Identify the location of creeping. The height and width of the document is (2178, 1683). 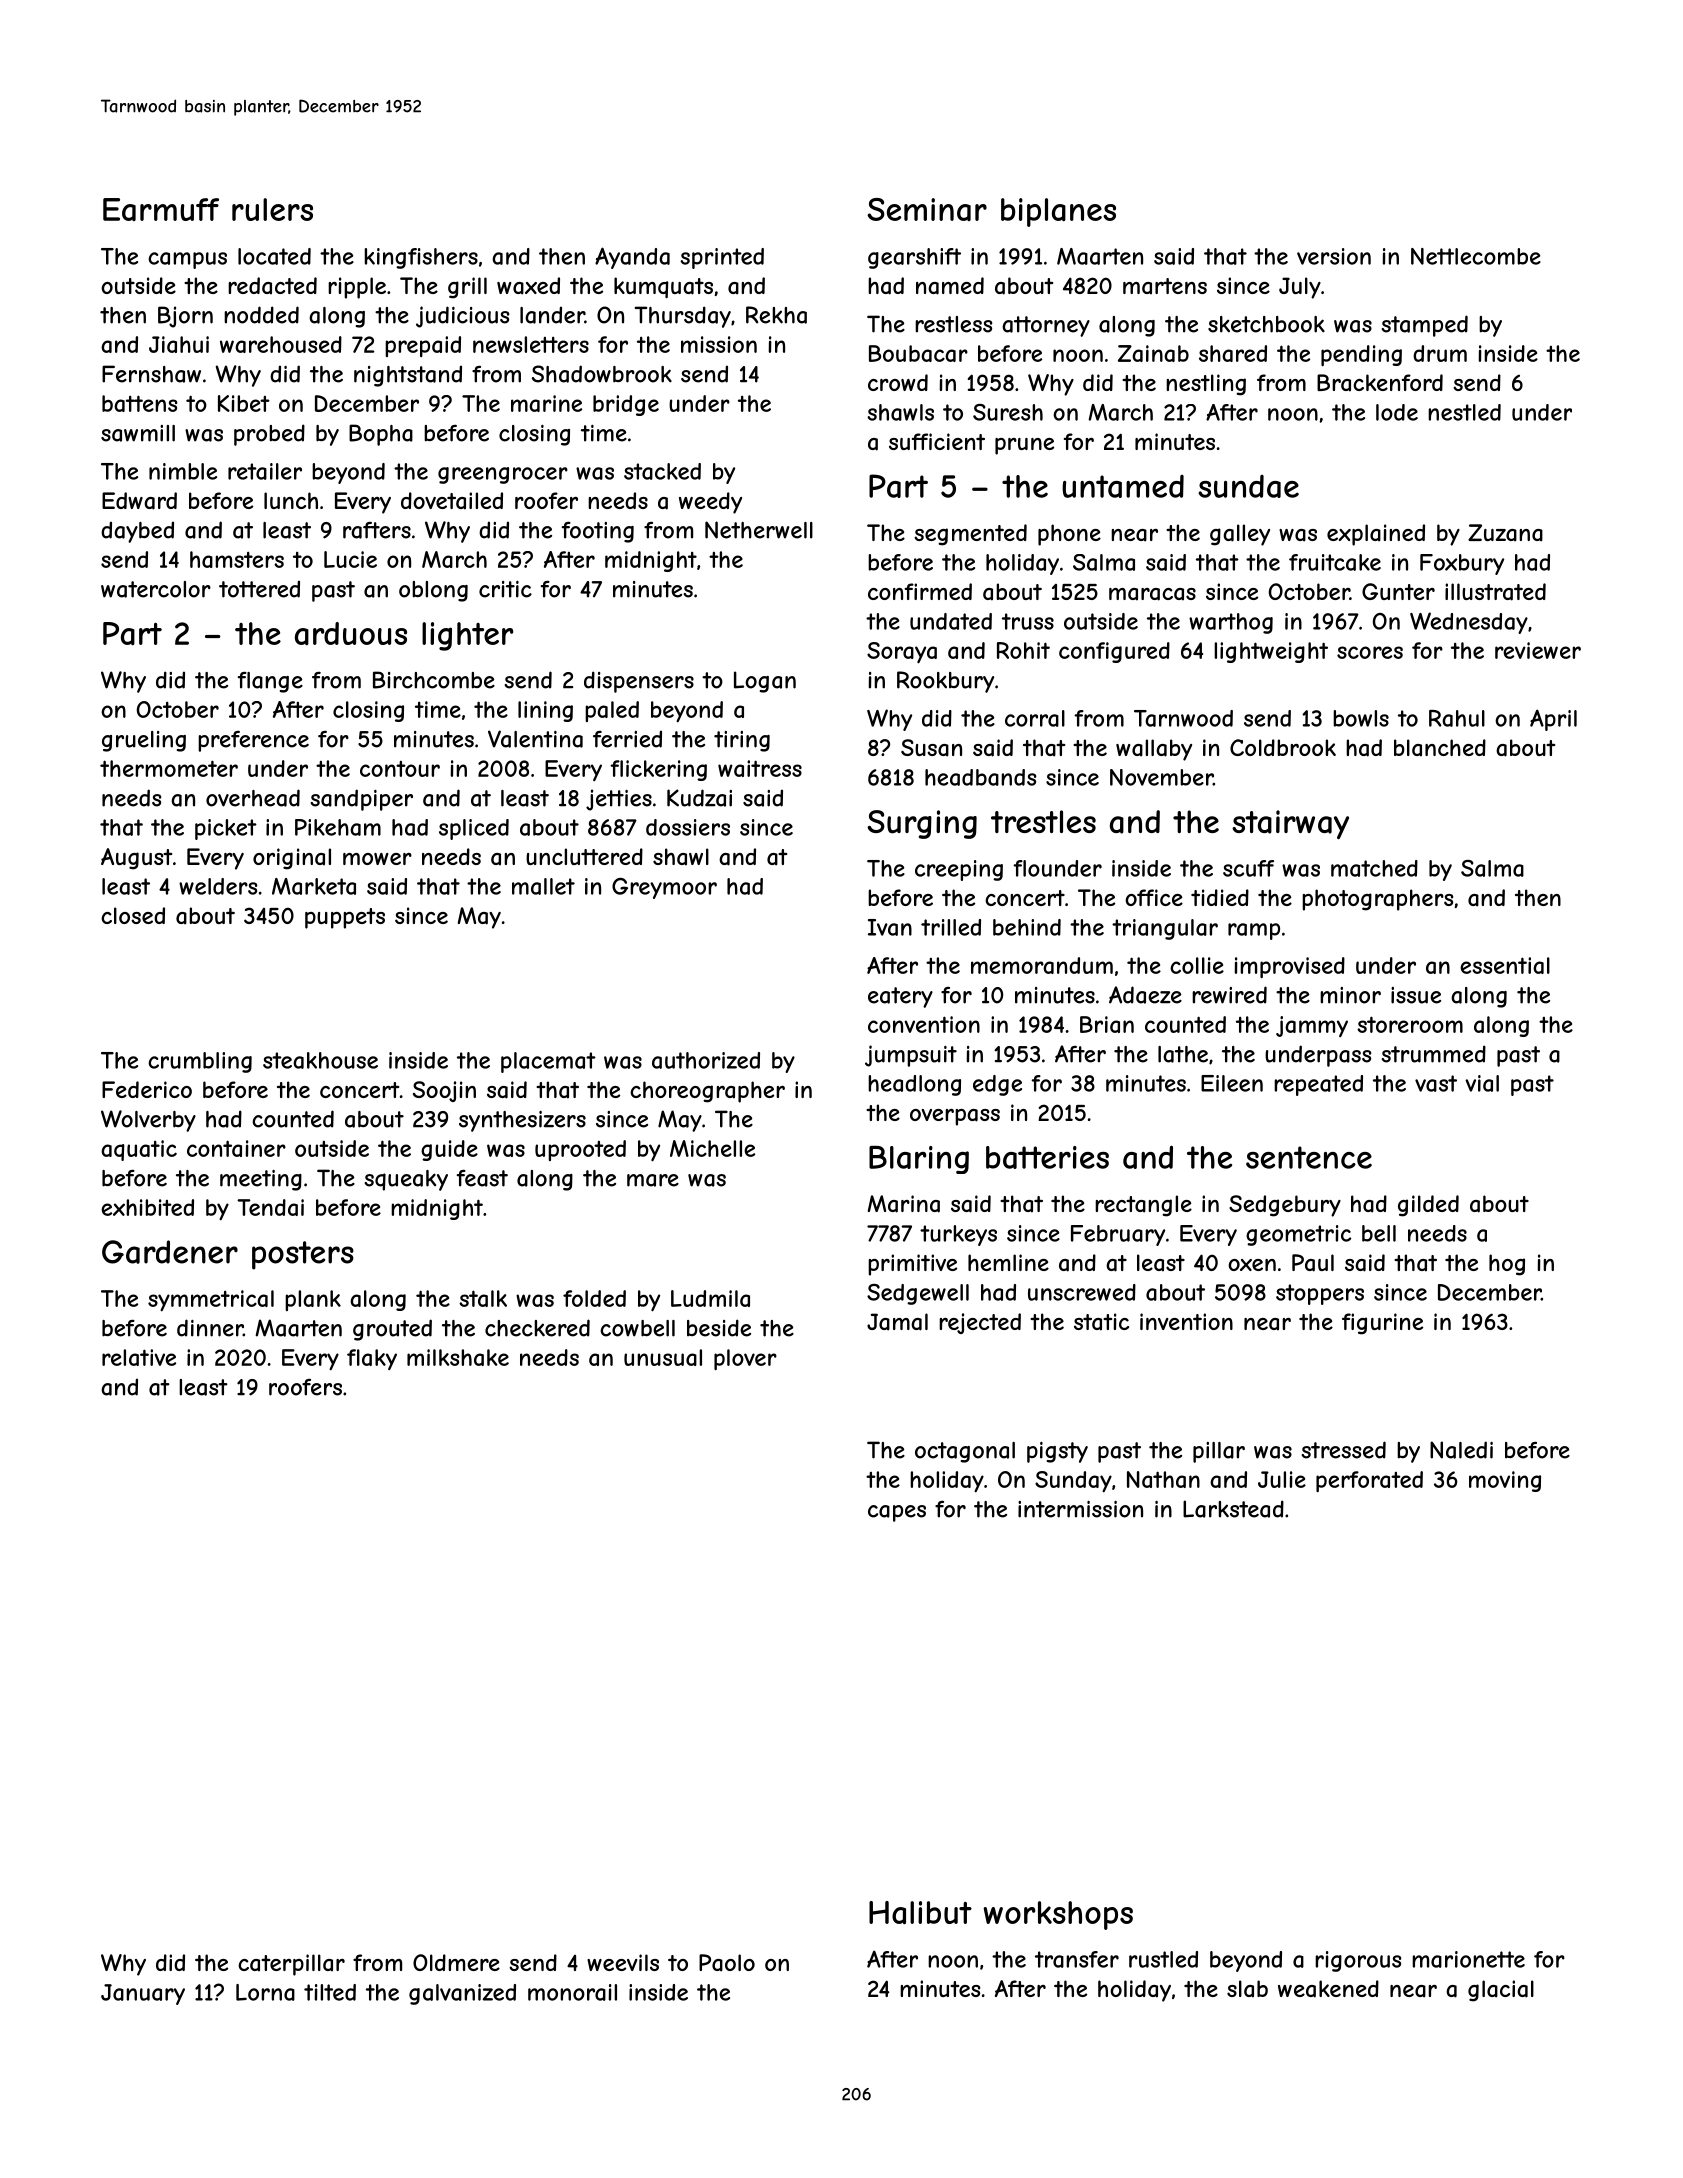
(959, 870).
